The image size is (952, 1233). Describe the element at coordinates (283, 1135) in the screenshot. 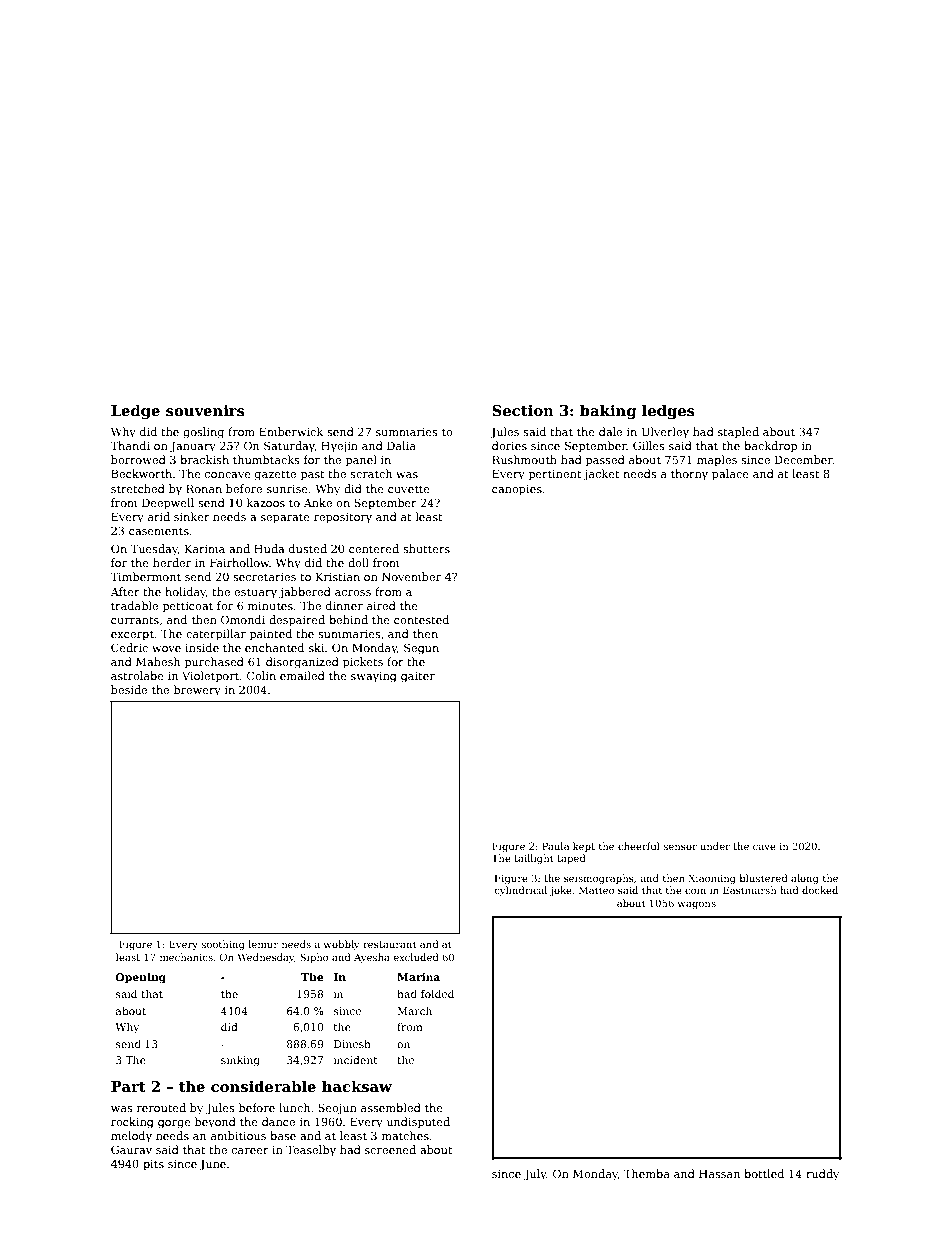

I see `base` at that location.
